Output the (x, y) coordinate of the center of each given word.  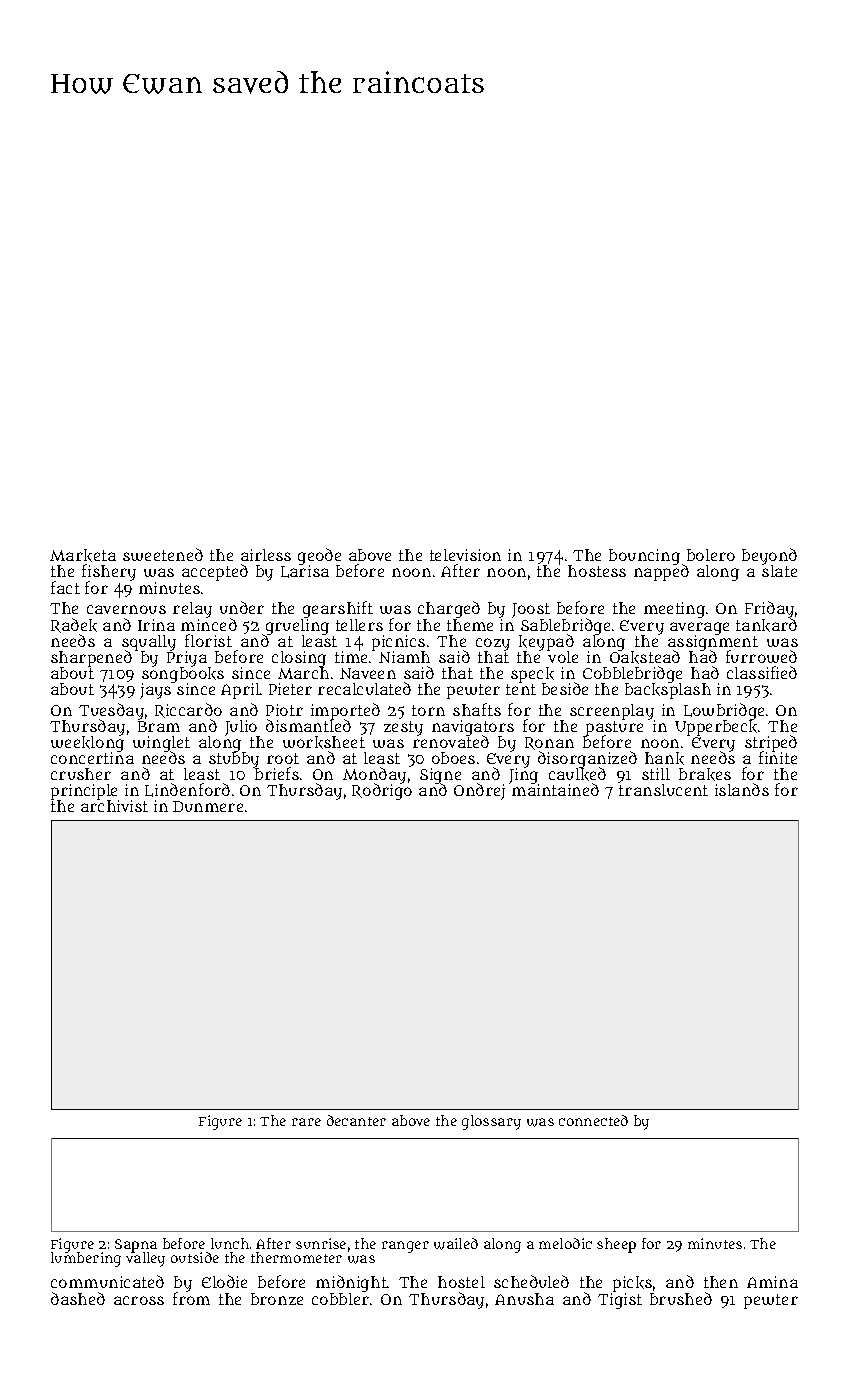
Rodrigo (382, 792)
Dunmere (208, 806)
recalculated (364, 688)
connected (593, 1120)
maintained (555, 790)
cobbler (340, 1299)
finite (778, 758)
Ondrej (479, 791)
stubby (234, 761)
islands (742, 789)
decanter (356, 1120)
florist (208, 640)
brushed (681, 1298)
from (191, 1299)
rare (306, 1122)
